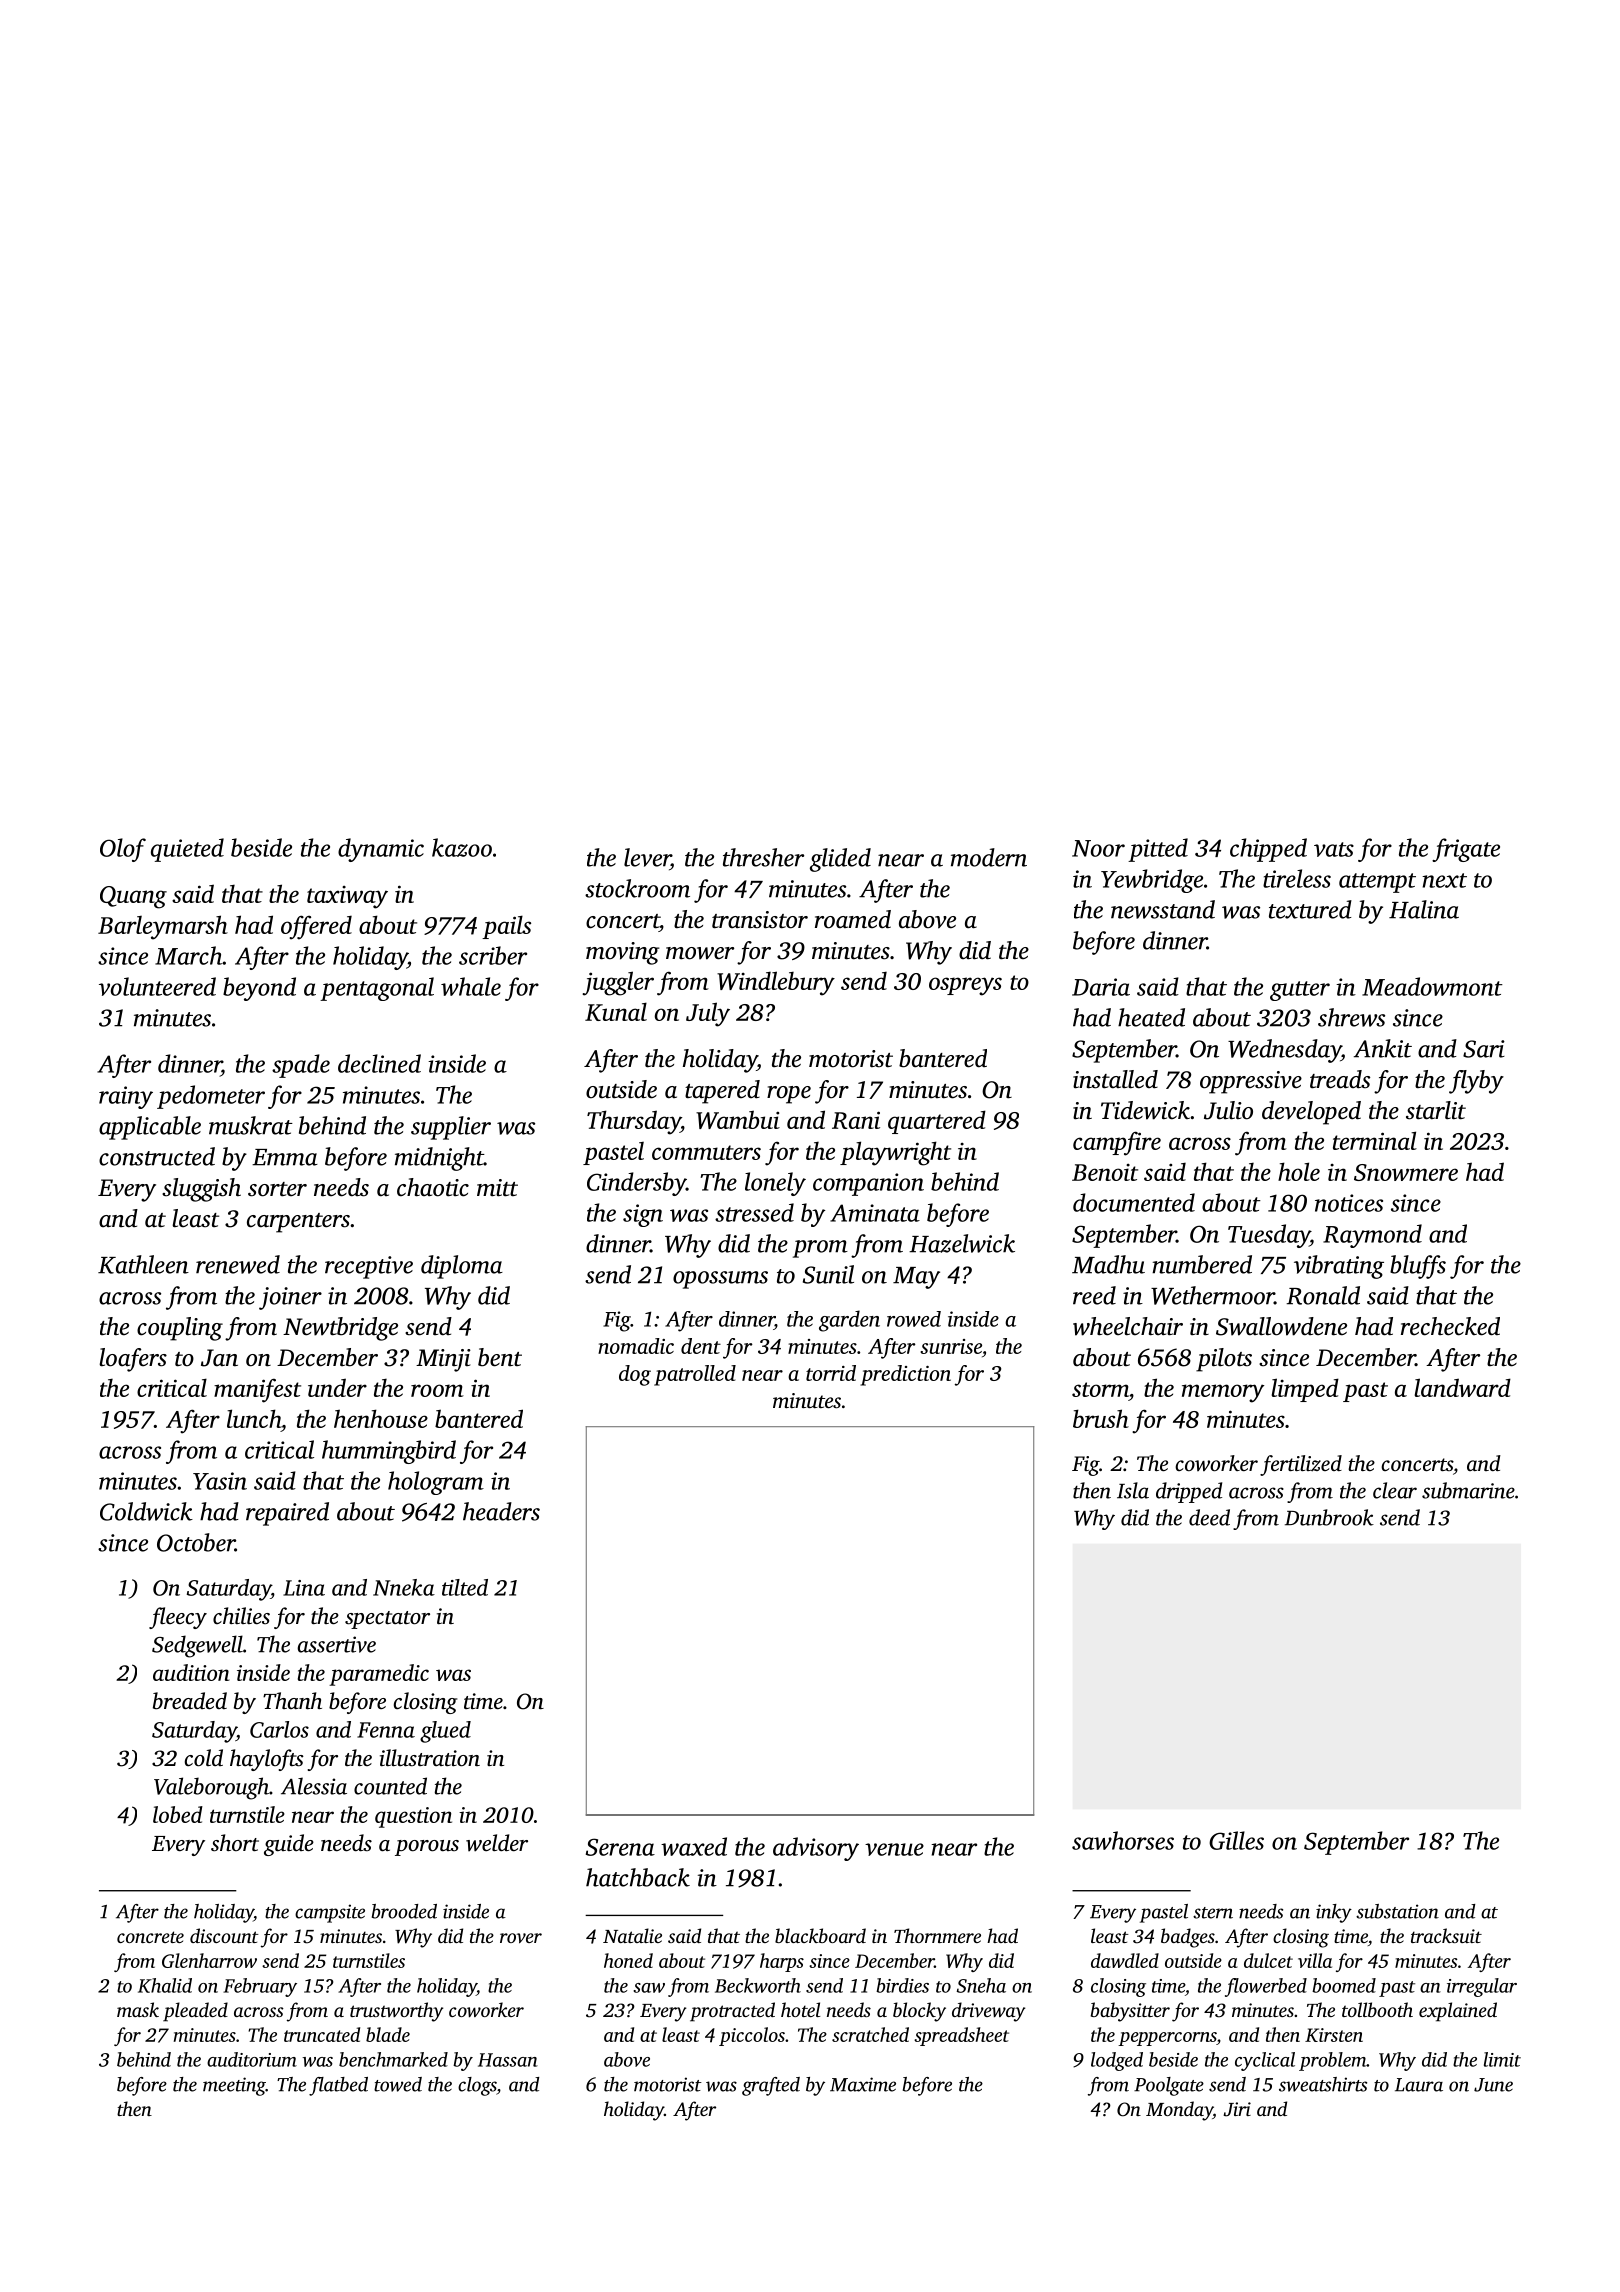 Image resolution: width=1620 pixels, height=2292 pixels. Describe the element at coordinates (894, 1849) in the page. I see `venue` at that location.
